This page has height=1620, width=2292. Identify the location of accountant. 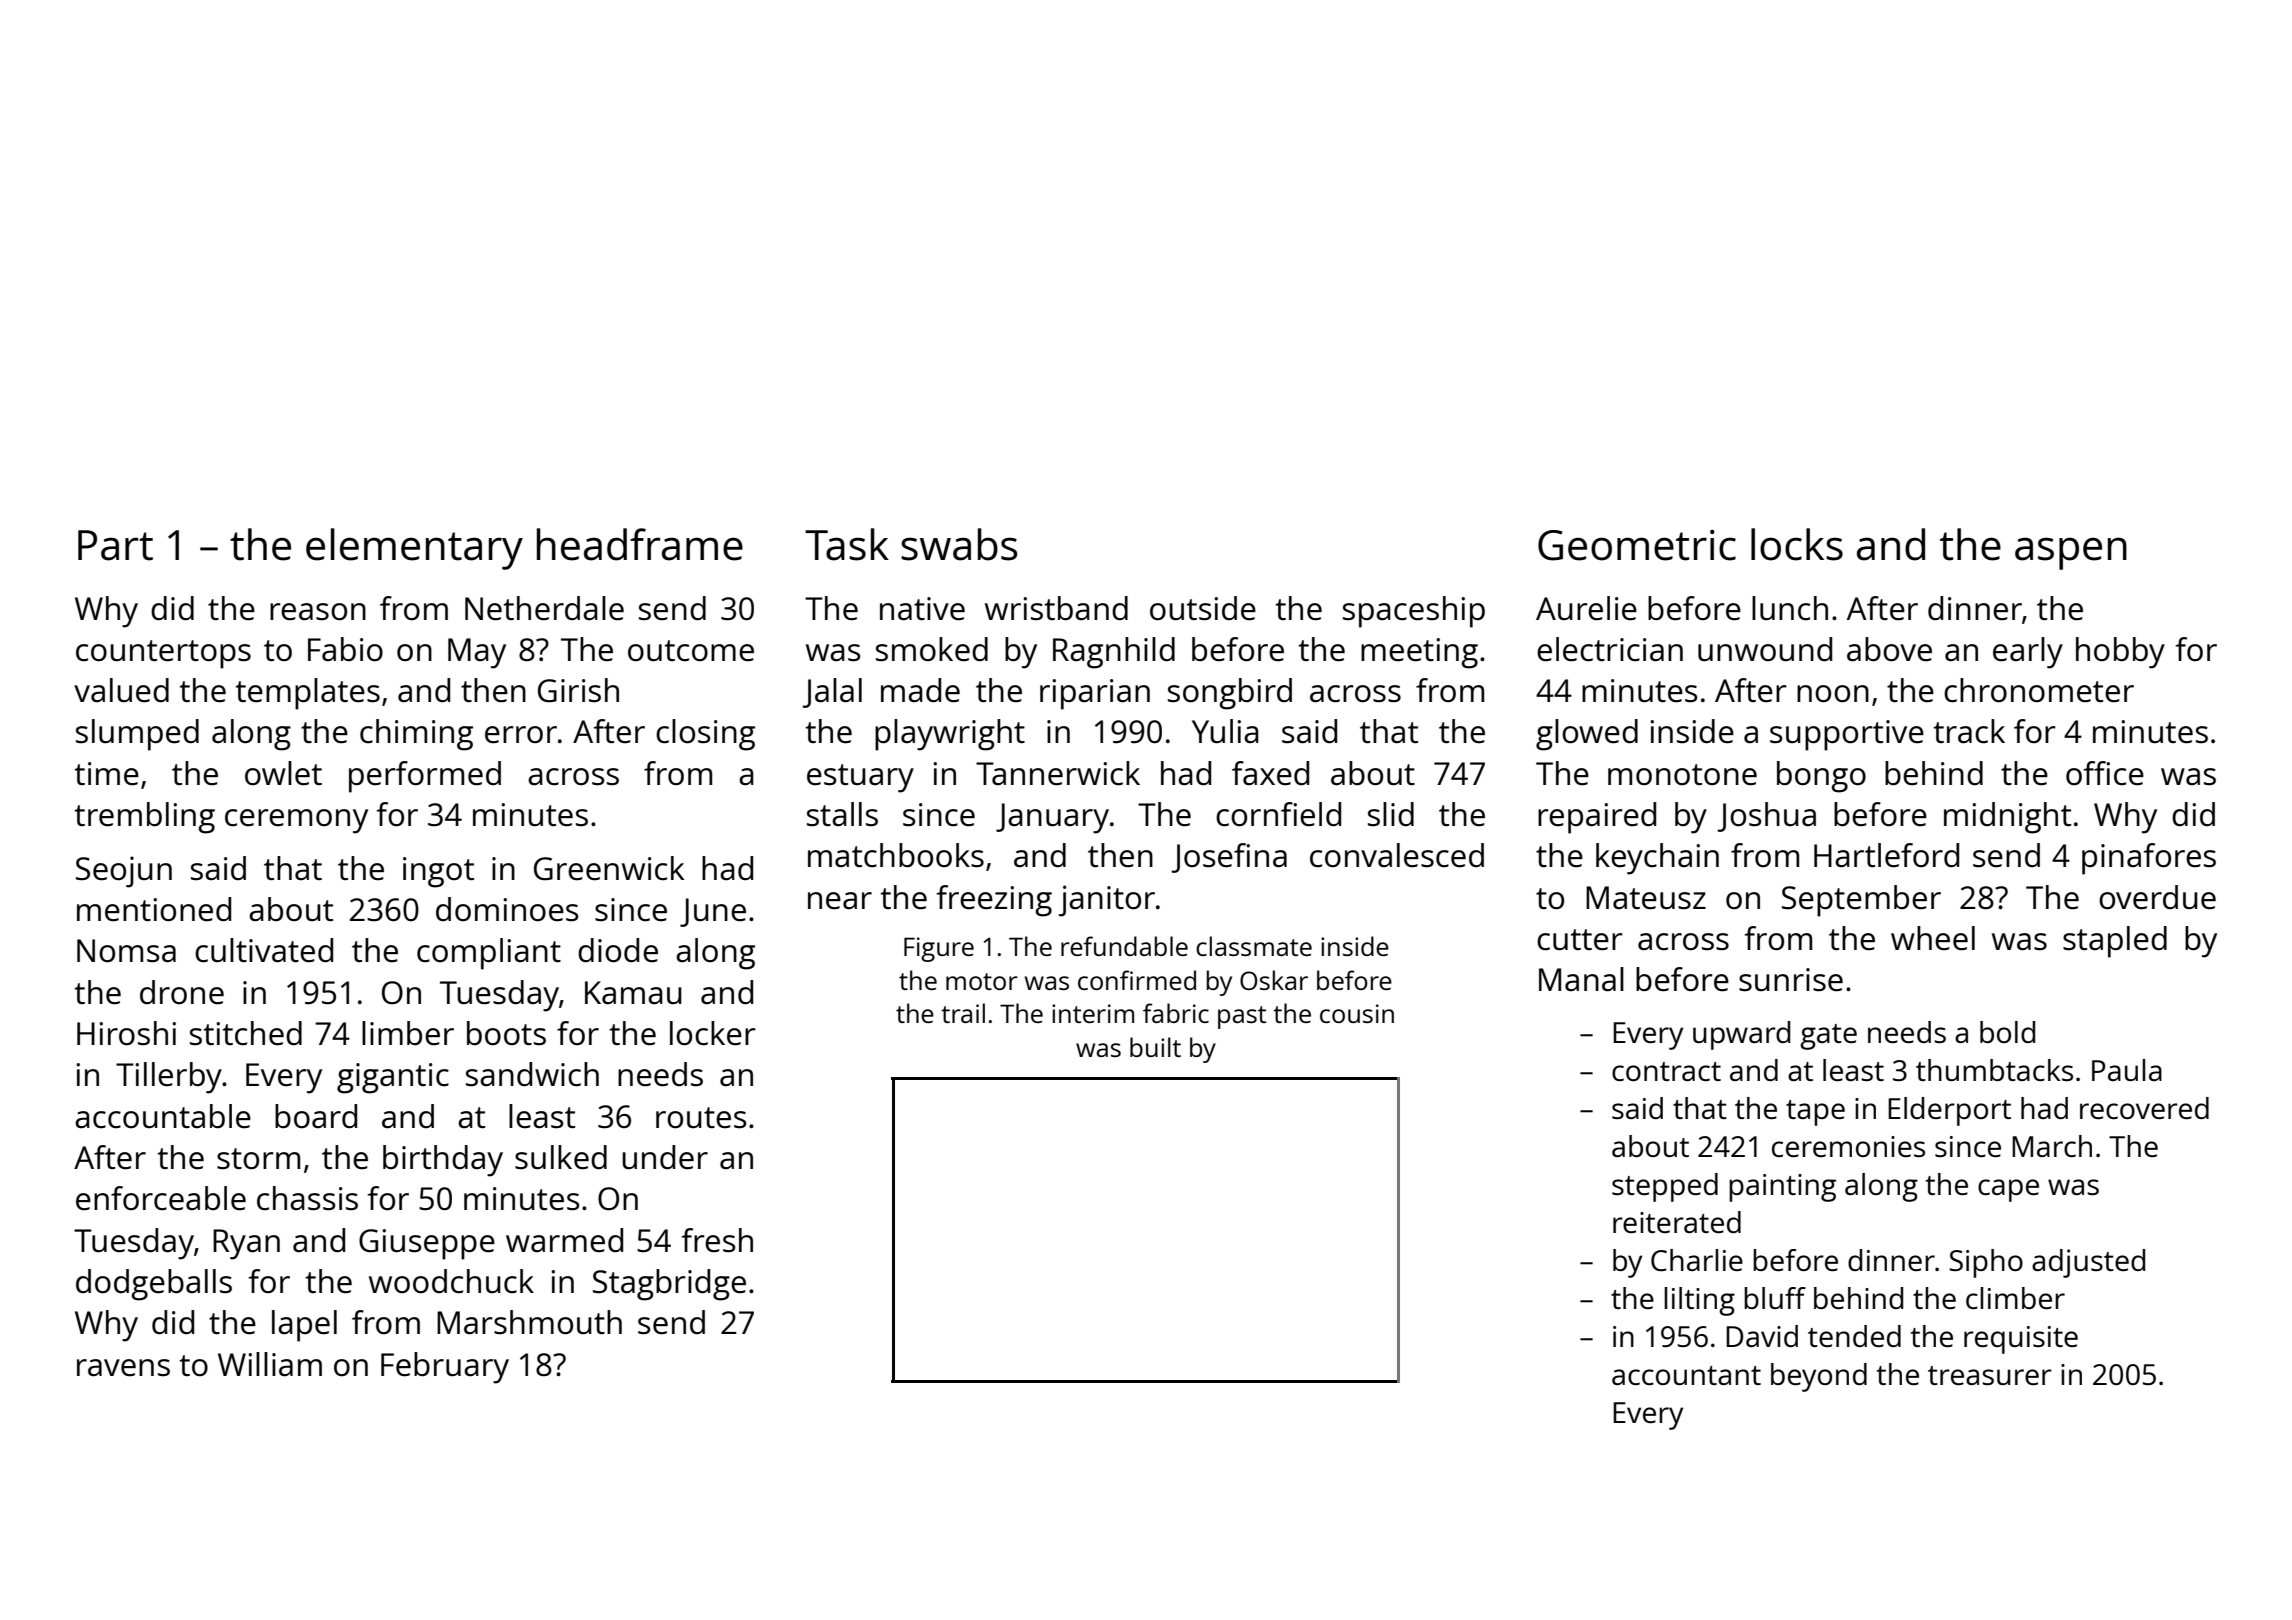
(1686, 1375).
